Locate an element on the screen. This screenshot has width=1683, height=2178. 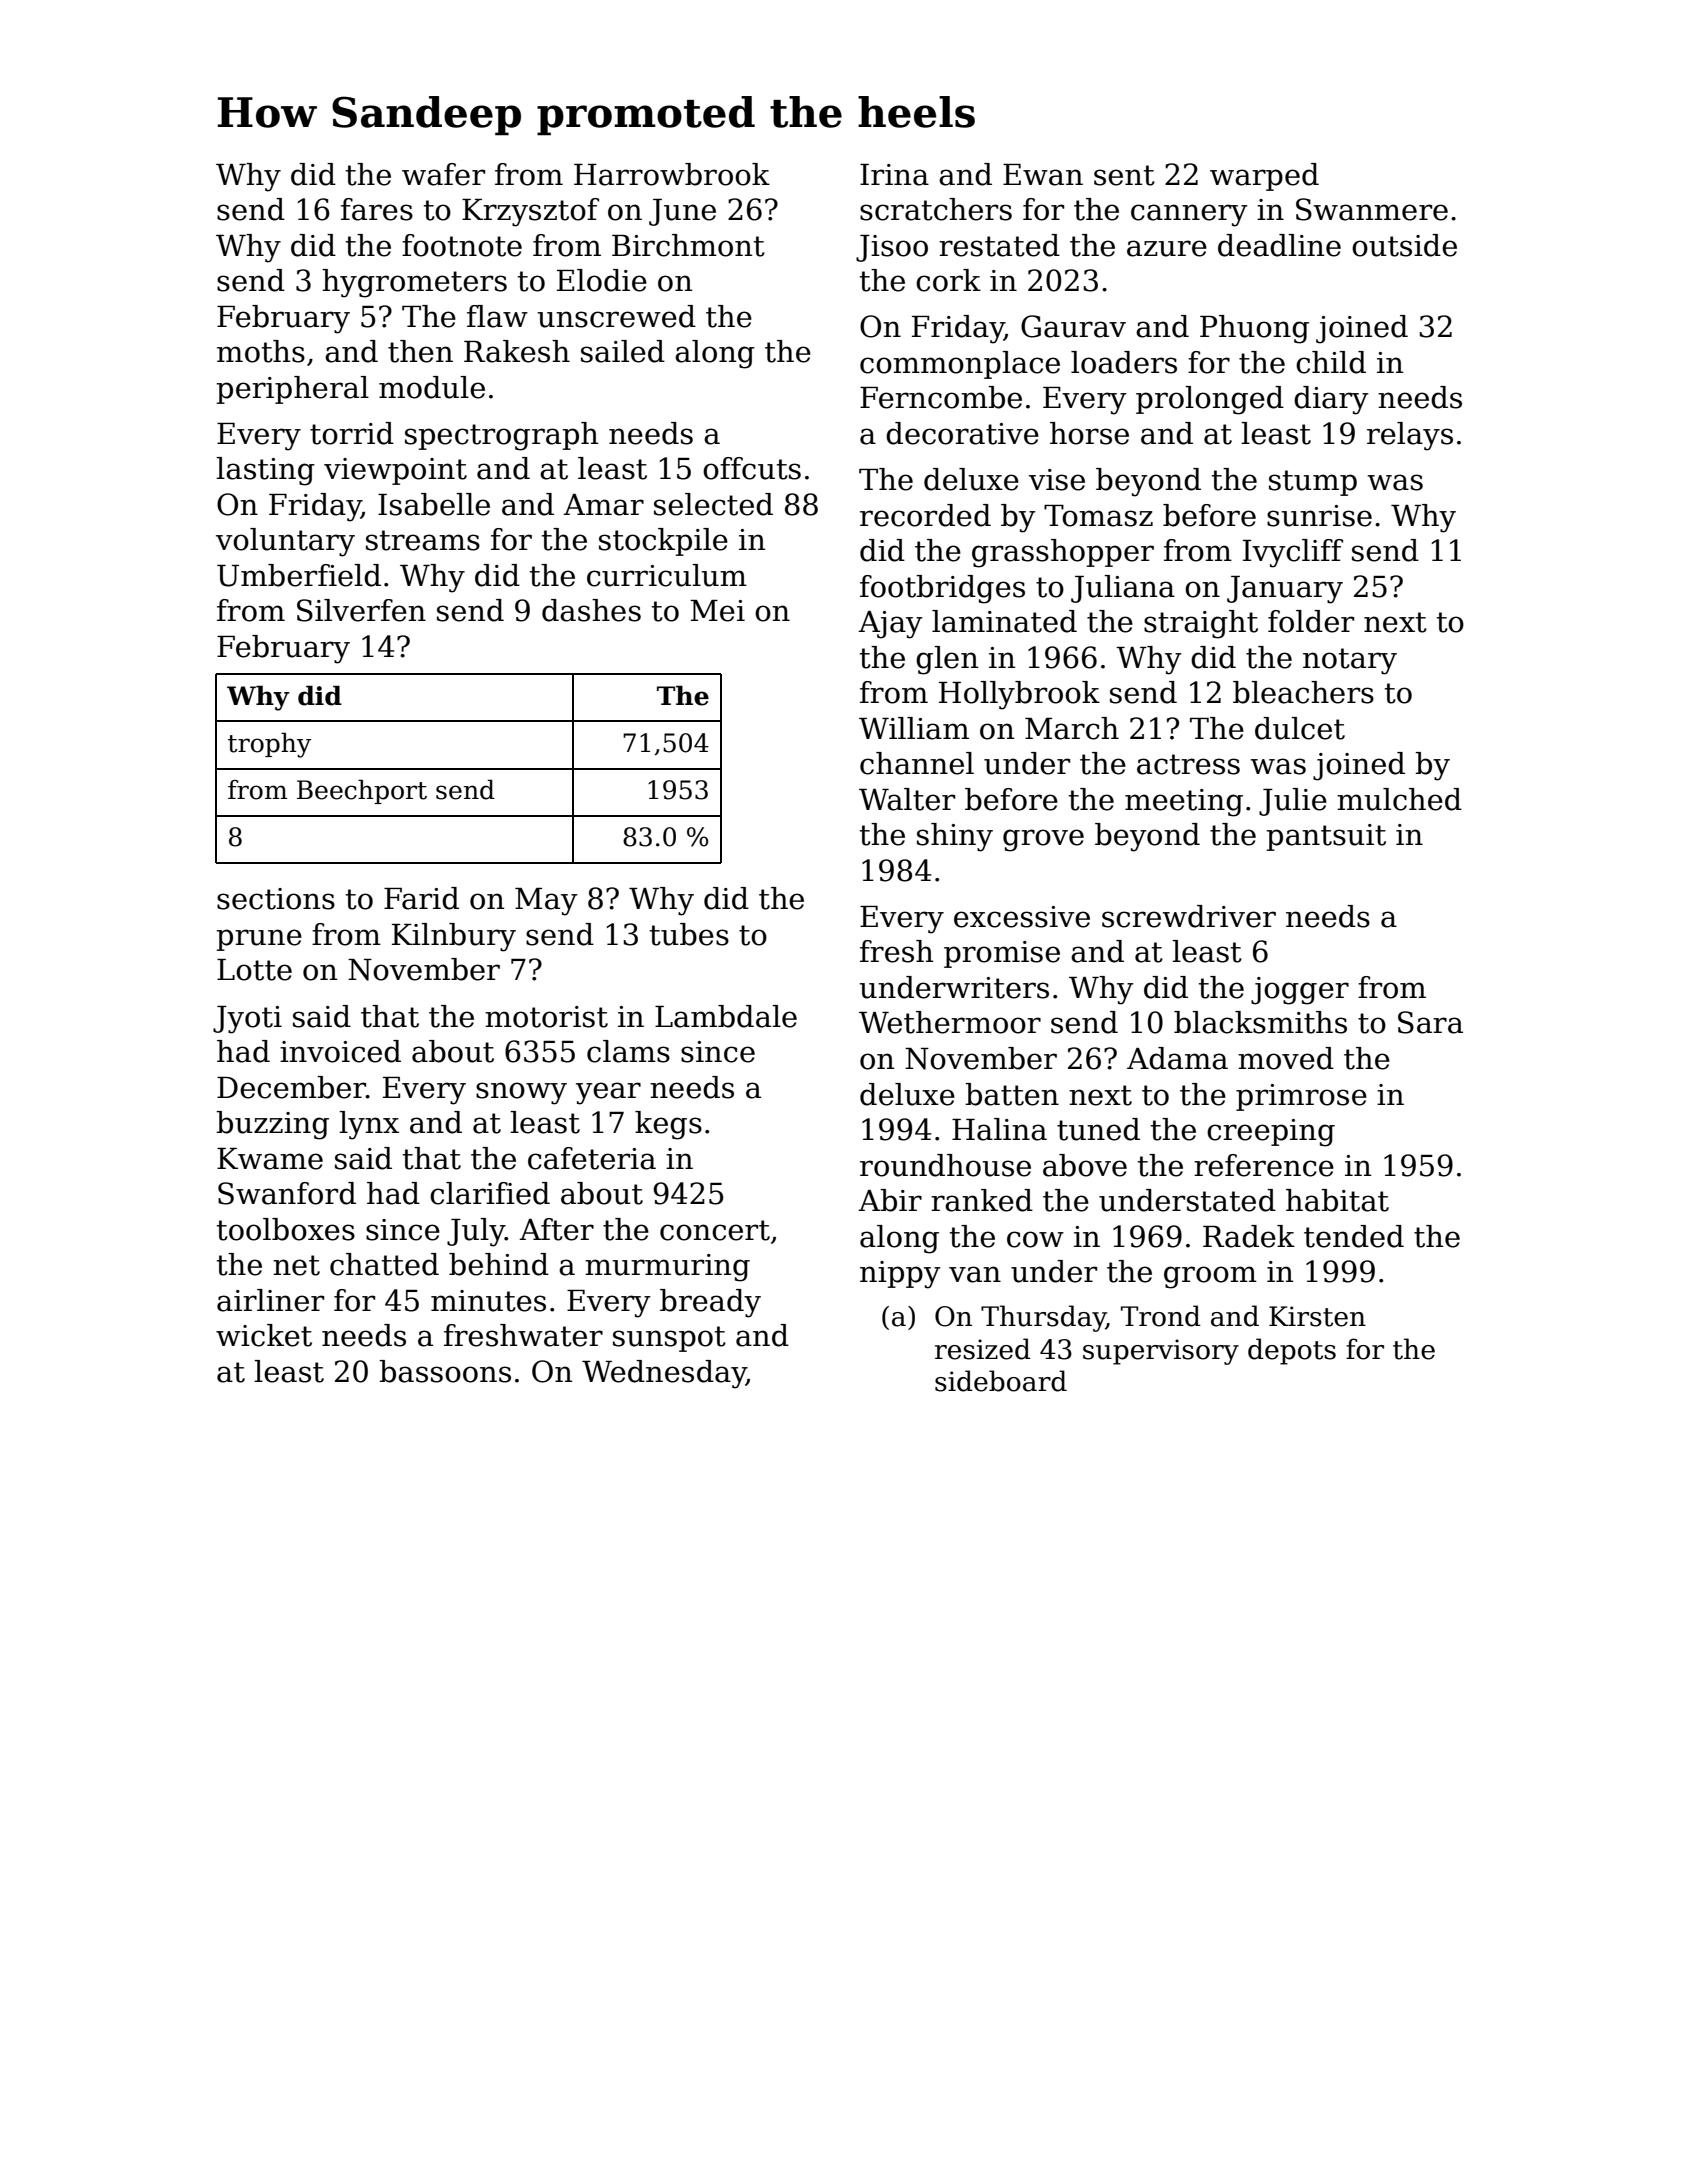
hygrometers is located at coordinates (414, 283).
